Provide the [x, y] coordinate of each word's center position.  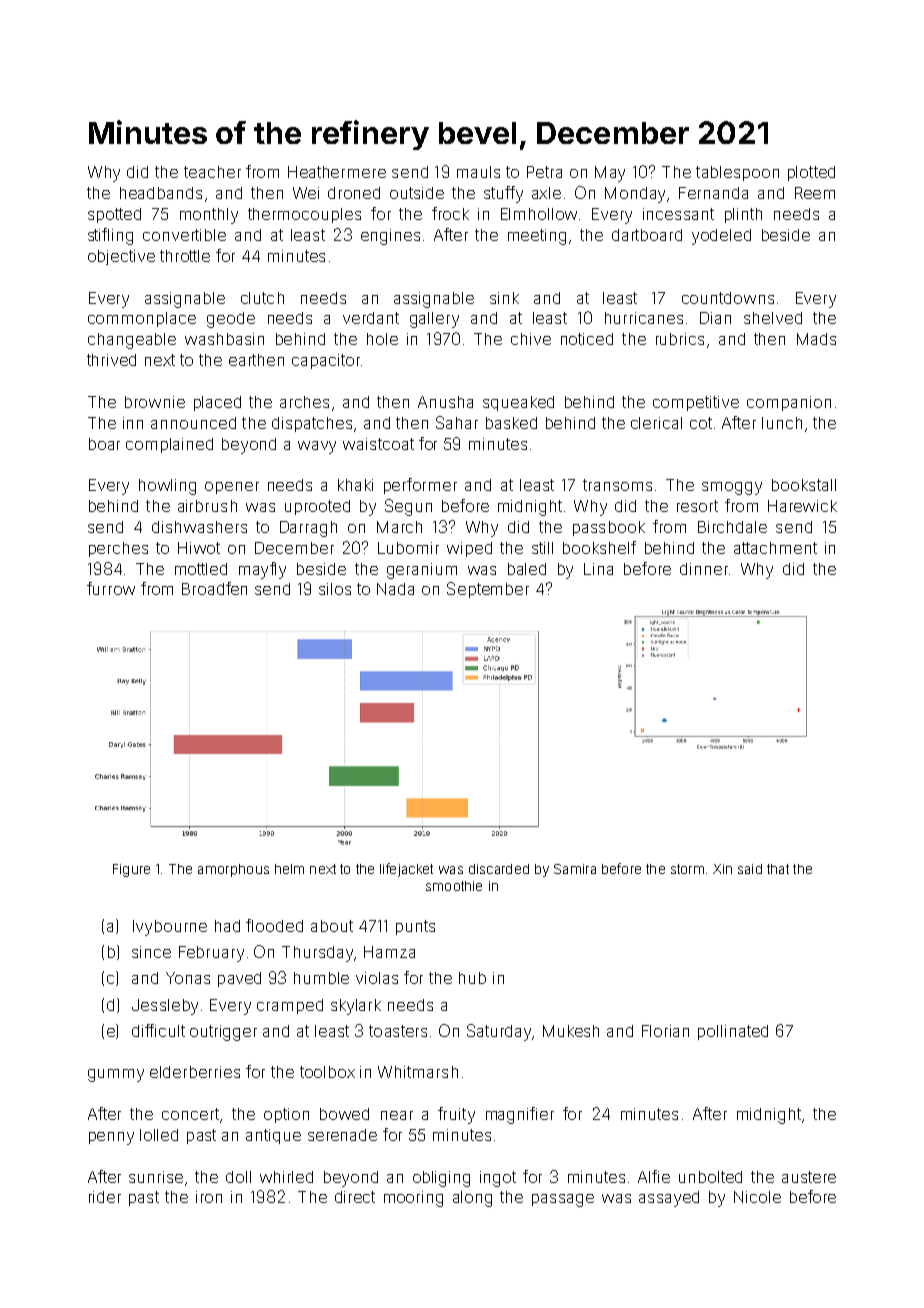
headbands [161, 193]
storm [687, 869]
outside [417, 193]
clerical [656, 423]
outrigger [223, 1033]
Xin [722, 869]
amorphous [233, 870]
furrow [111, 588]
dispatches [312, 424]
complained [169, 445]
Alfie [654, 1176]
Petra [544, 172]
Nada [395, 589]
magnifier [520, 1115]
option [286, 1115]
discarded [499, 869]
